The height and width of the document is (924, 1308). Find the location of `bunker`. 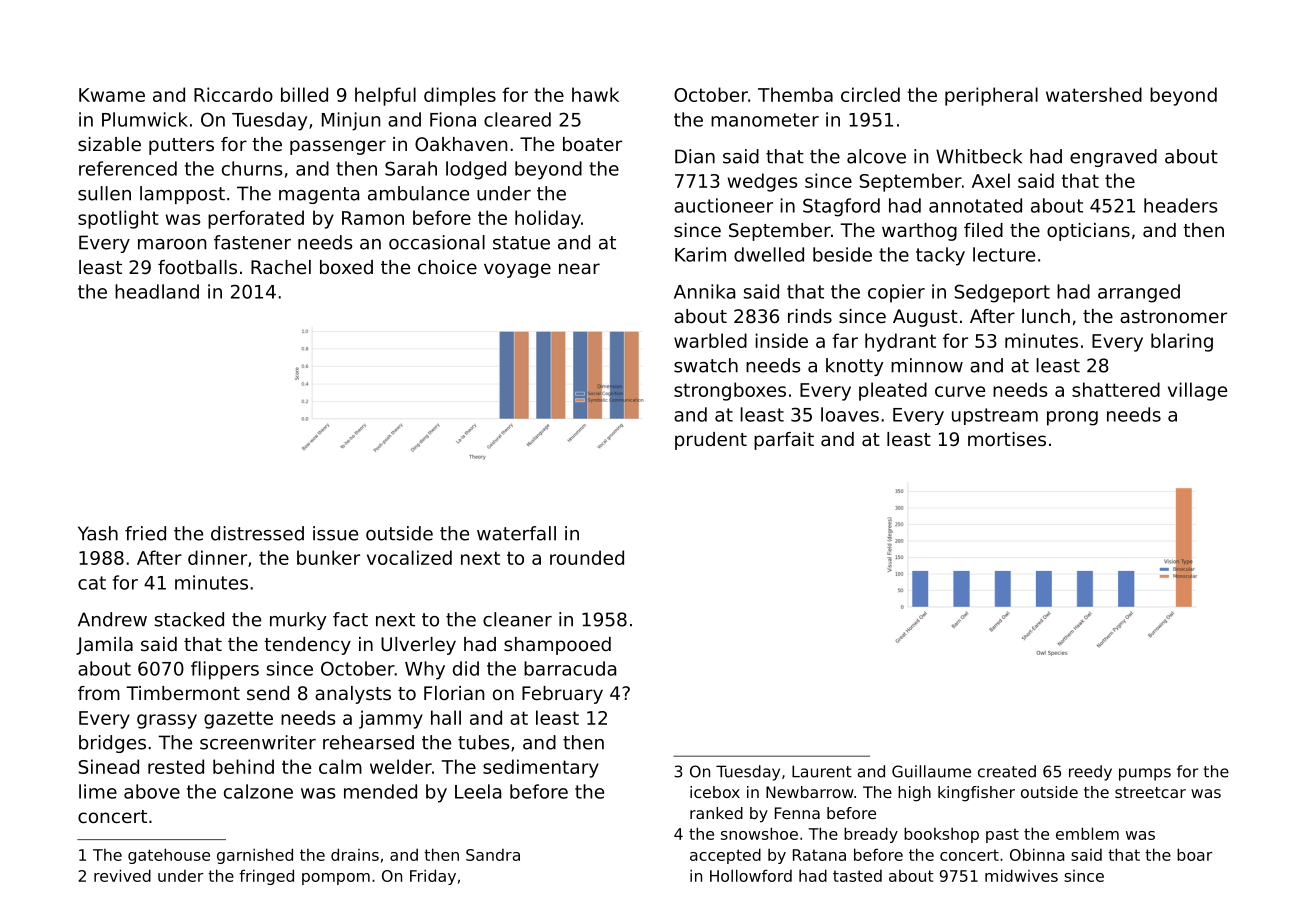

bunker is located at coordinates (328, 557).
